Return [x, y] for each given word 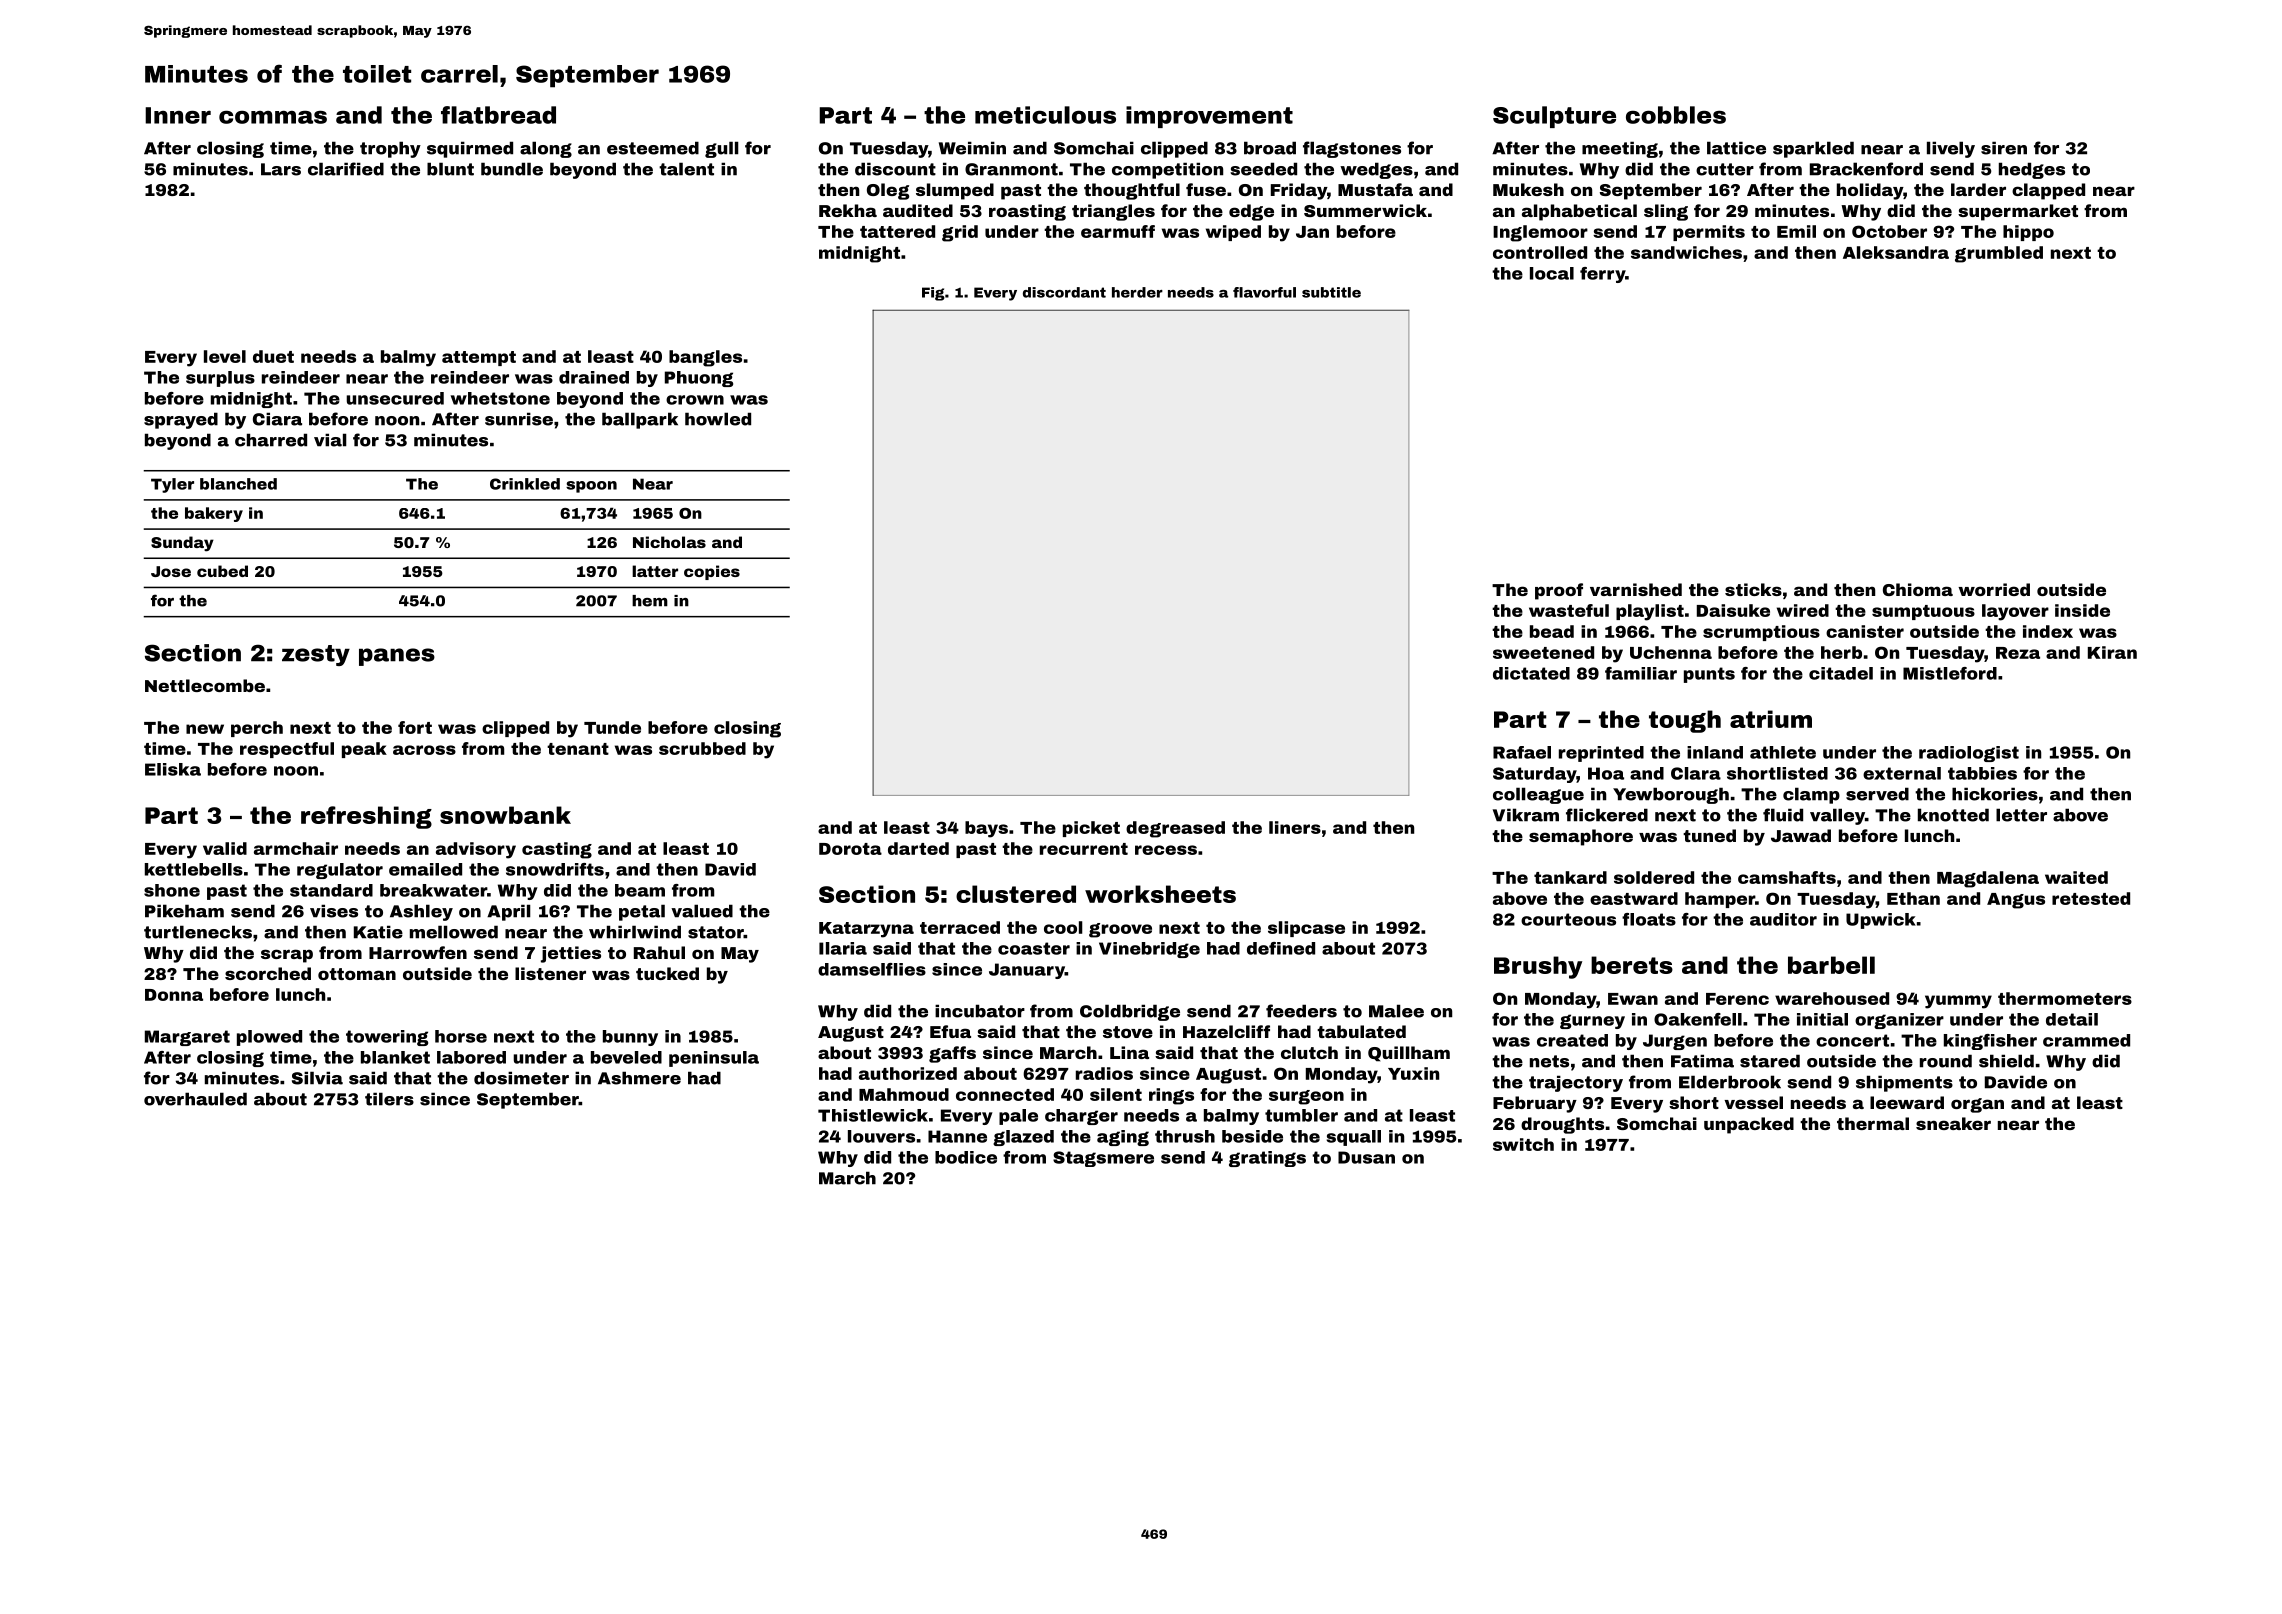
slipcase [1306, 929]
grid [960, 233]
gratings [1267, 1159]
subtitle [1331, 292]
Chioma [1918, 589]
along [546, 149]
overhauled [195, 1099]
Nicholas [669, 542]
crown [695, 400]
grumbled [1999, 254]
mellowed [454, 932]
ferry [1602, 275]
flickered [1607, 815]
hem [650, 601]
